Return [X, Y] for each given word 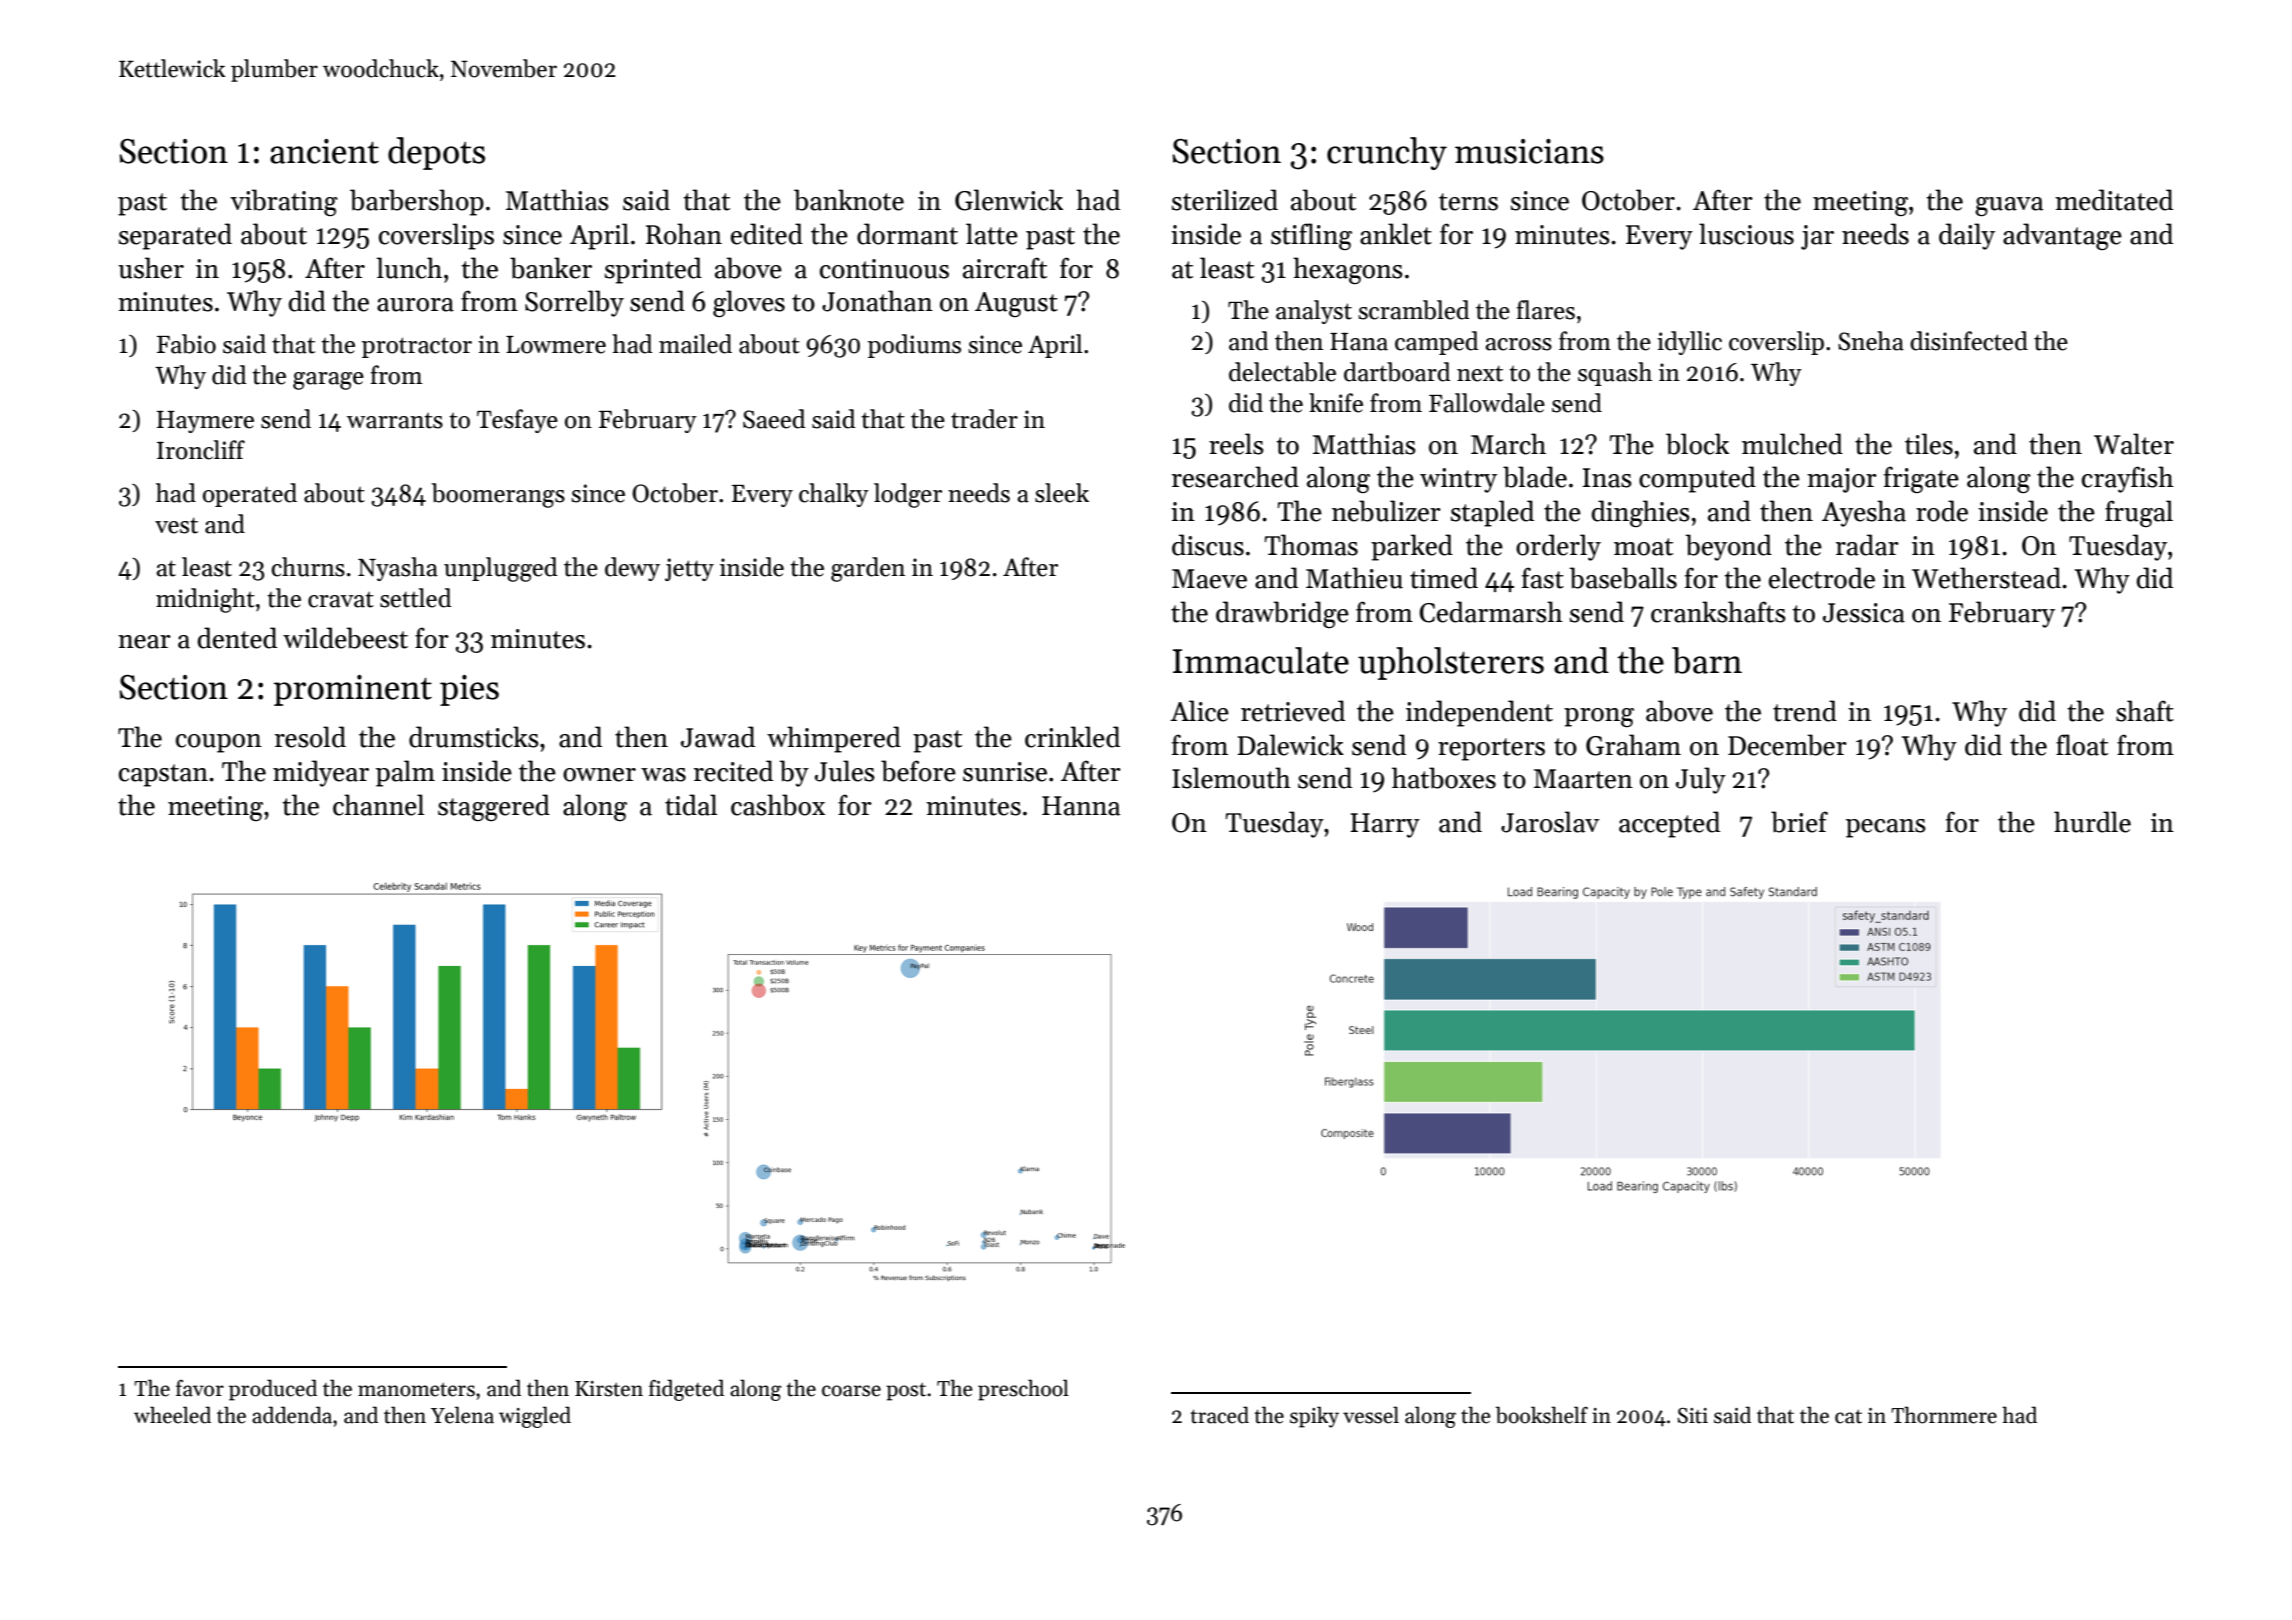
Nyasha [398, 569]
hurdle [2092, 822]
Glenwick [1009, 200]
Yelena [462, 1415]
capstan [163, 775]
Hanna [1081, 806]
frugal [2139, 513]
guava [2009, 206]
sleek [1062, 493]
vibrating [284, 202]
